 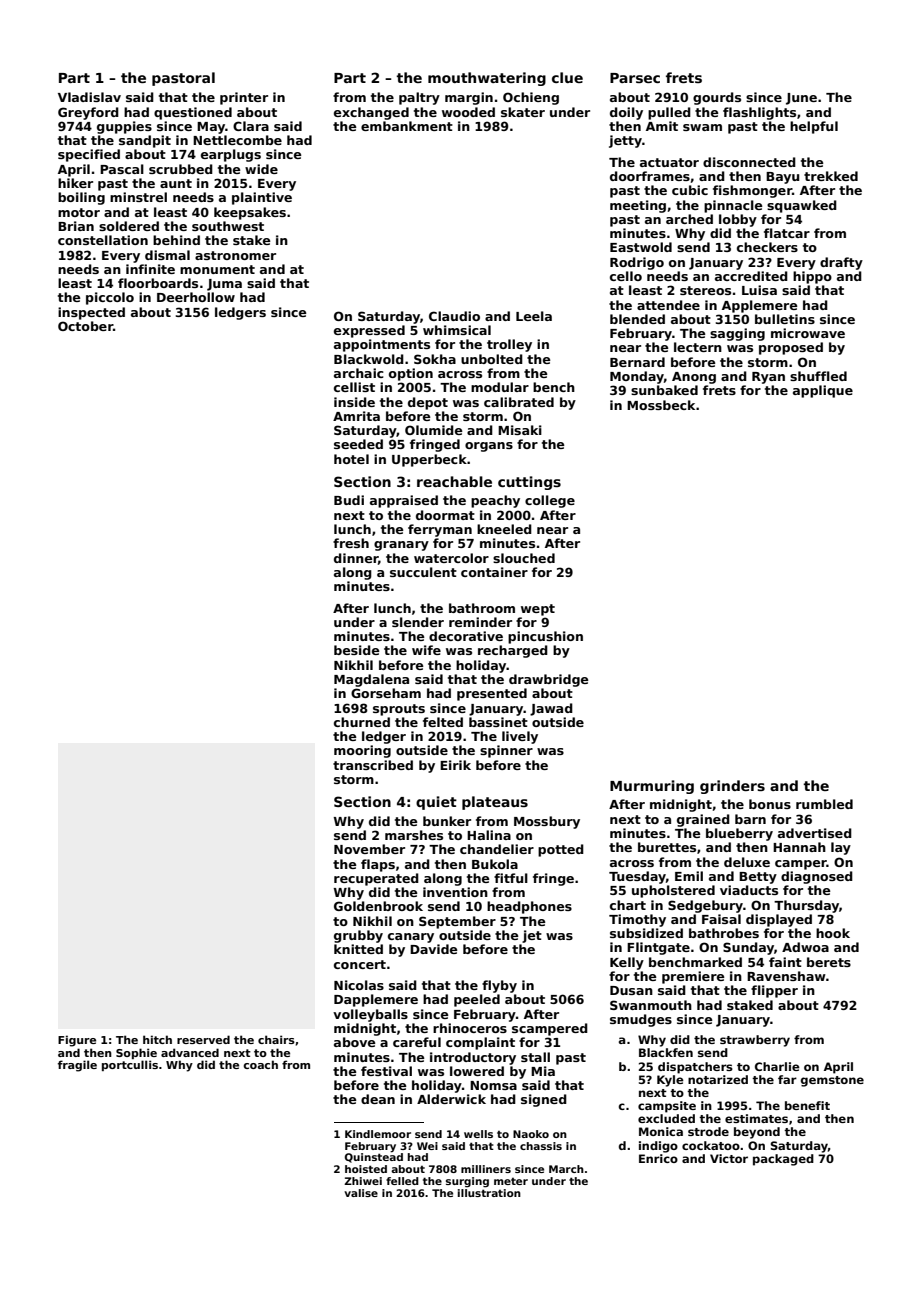 I want to click on mouthwatering, so click(x=487, y=79).
